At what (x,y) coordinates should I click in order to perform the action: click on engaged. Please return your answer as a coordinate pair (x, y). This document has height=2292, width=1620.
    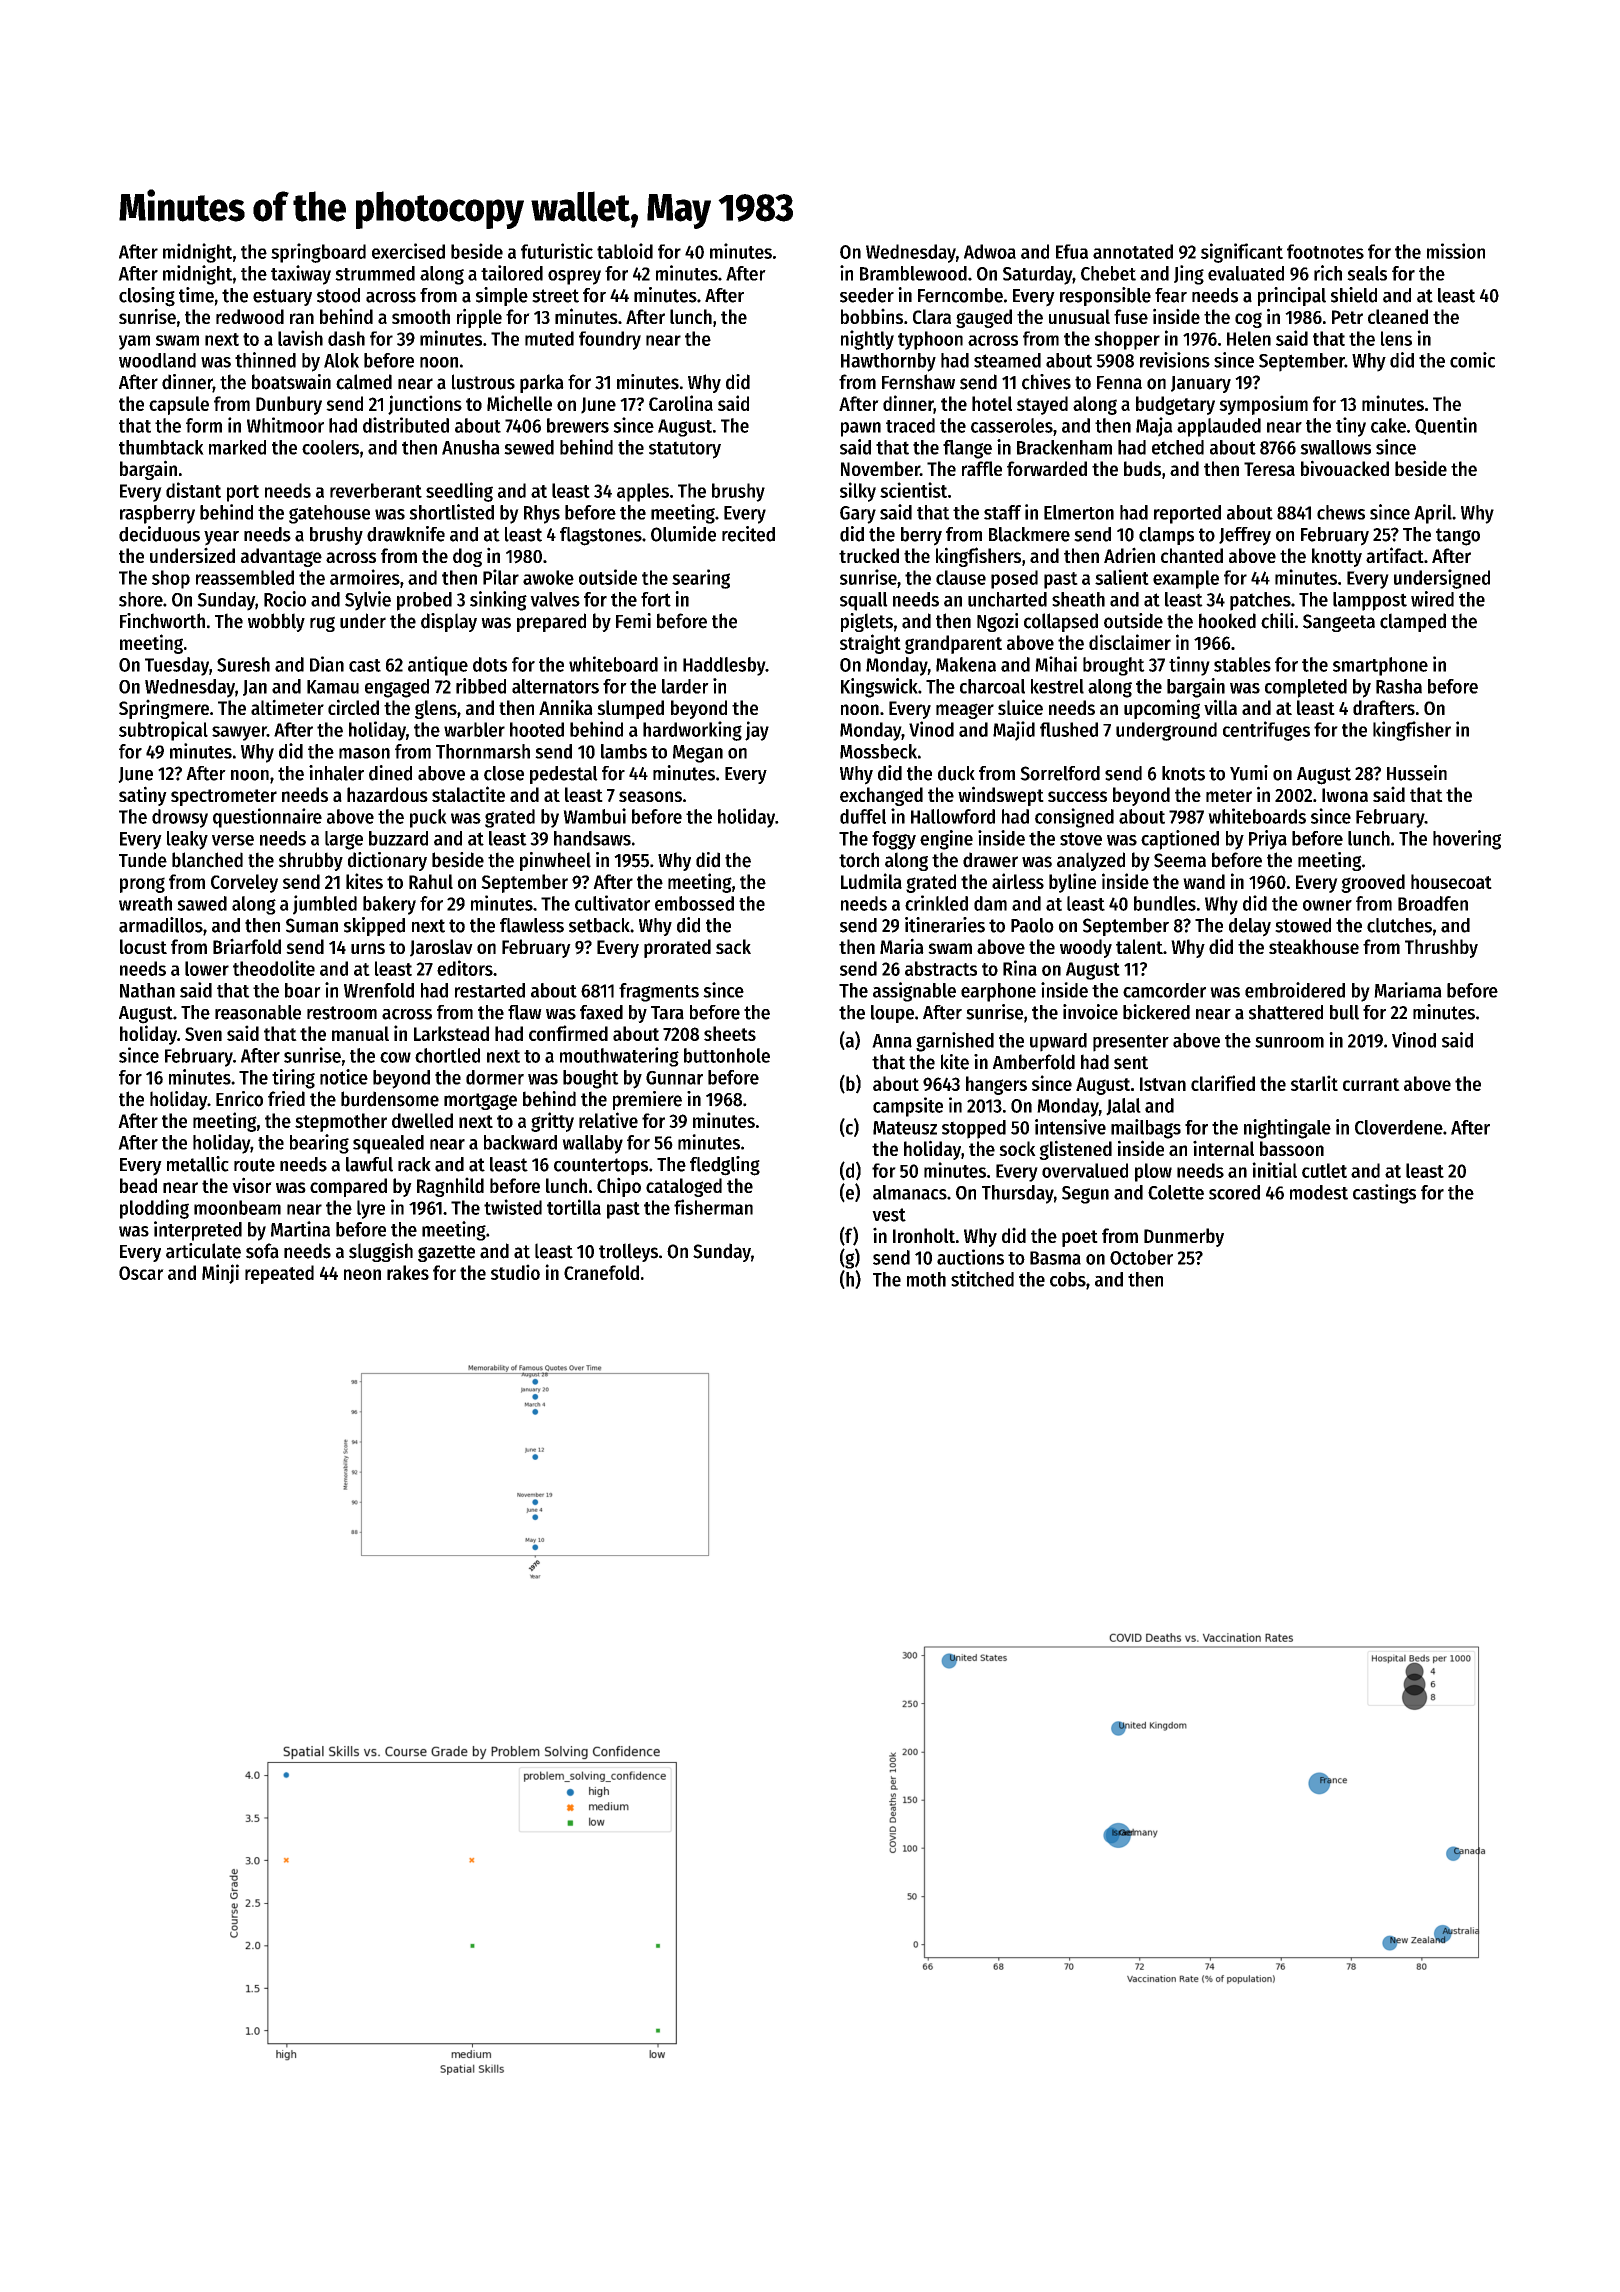
    Looking at the image, I should click on (397, 688).
